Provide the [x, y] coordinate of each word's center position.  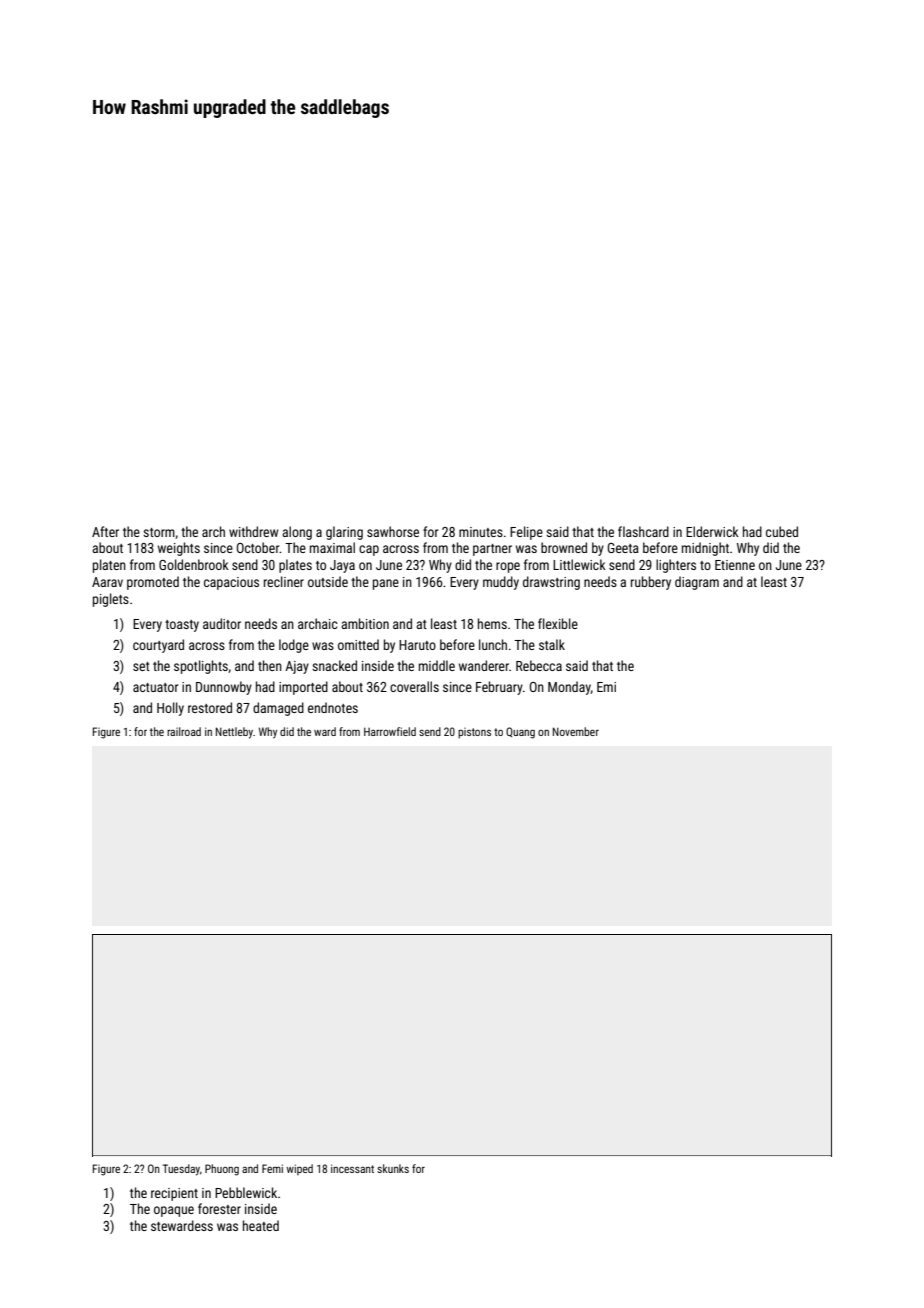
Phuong [222, 1170]
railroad [184, 731]
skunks [393, 1168]
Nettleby [234, 733]
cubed [782, 531]
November [576, 731]
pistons [474, 733]
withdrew [254, 531]
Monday [569, 688]
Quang [520, 733]
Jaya [342, 566]
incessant [352, 1168]
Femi [272, 1168]
